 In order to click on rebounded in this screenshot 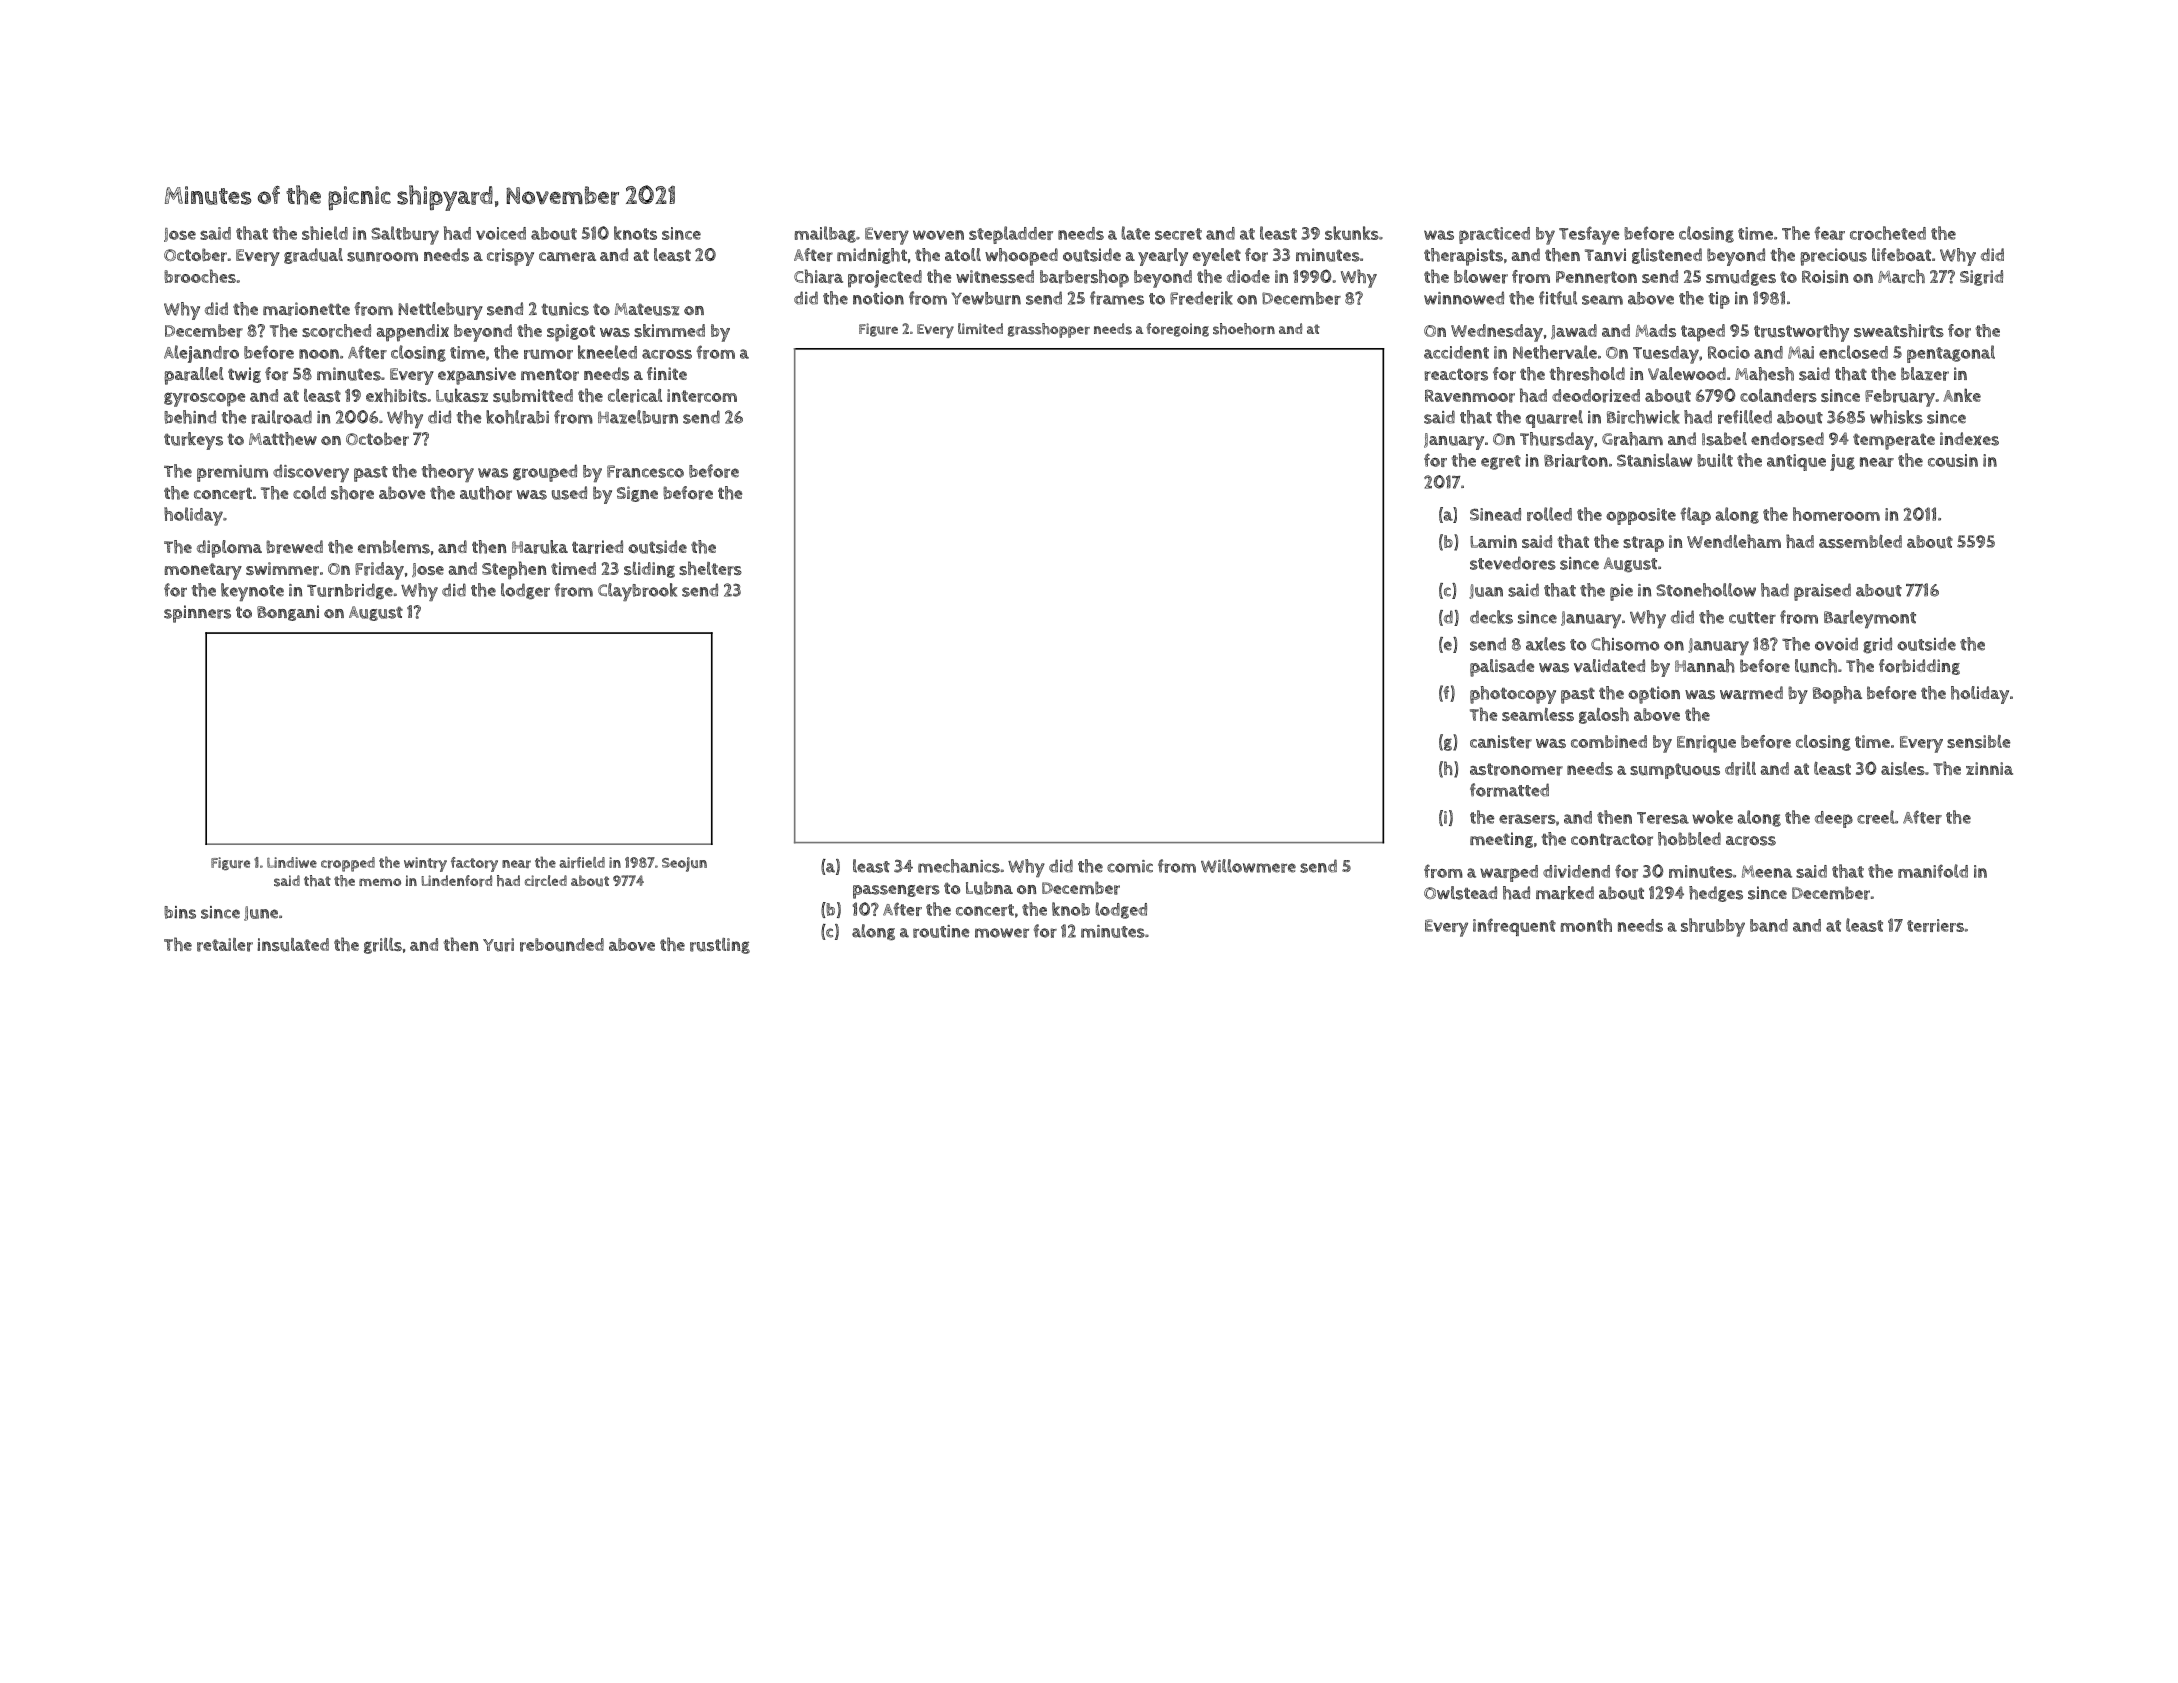, I will do `click(562, 945)`.
